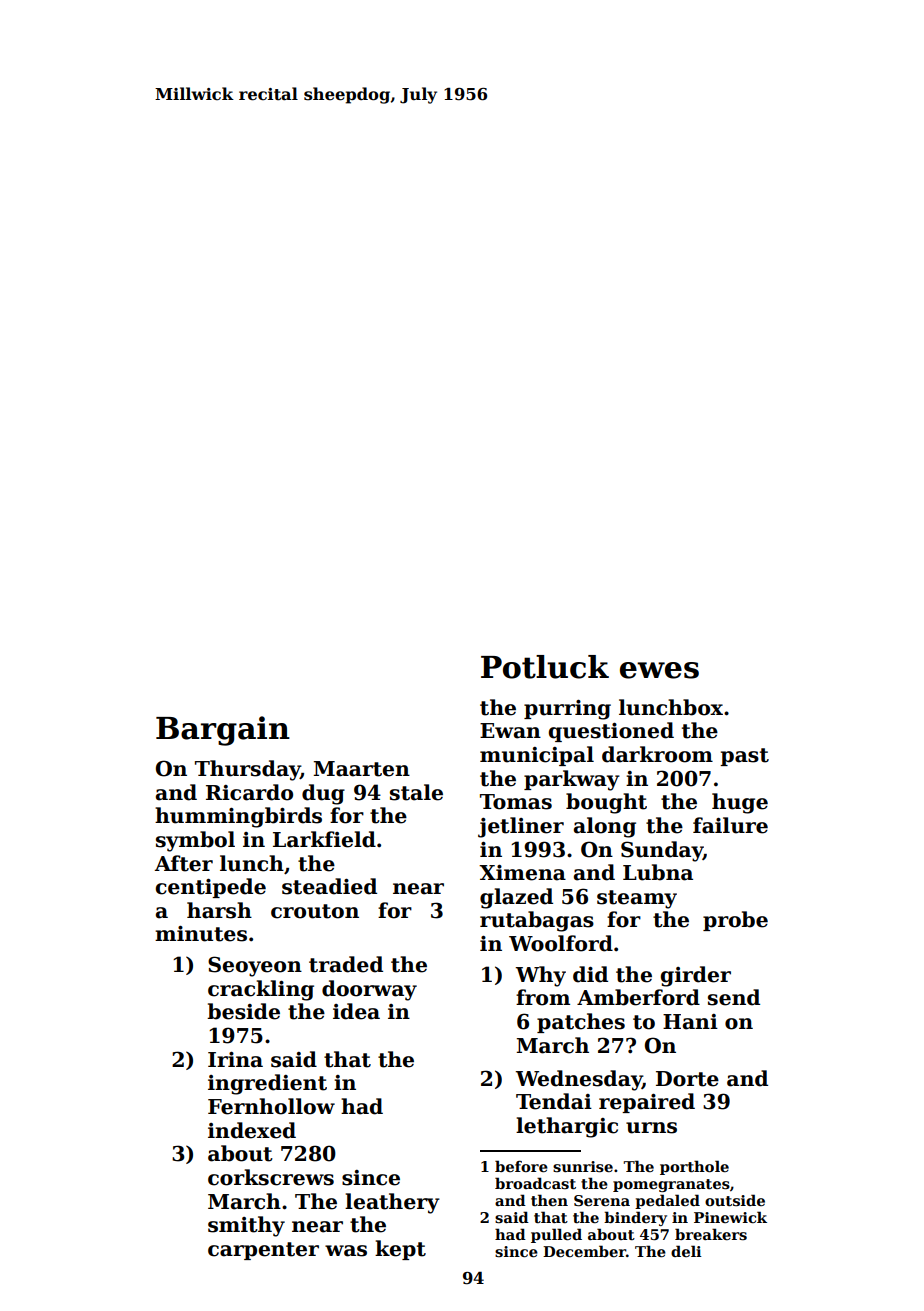 The image size is (924, 1311). I want to click on darkroom, so click(657, 754).
